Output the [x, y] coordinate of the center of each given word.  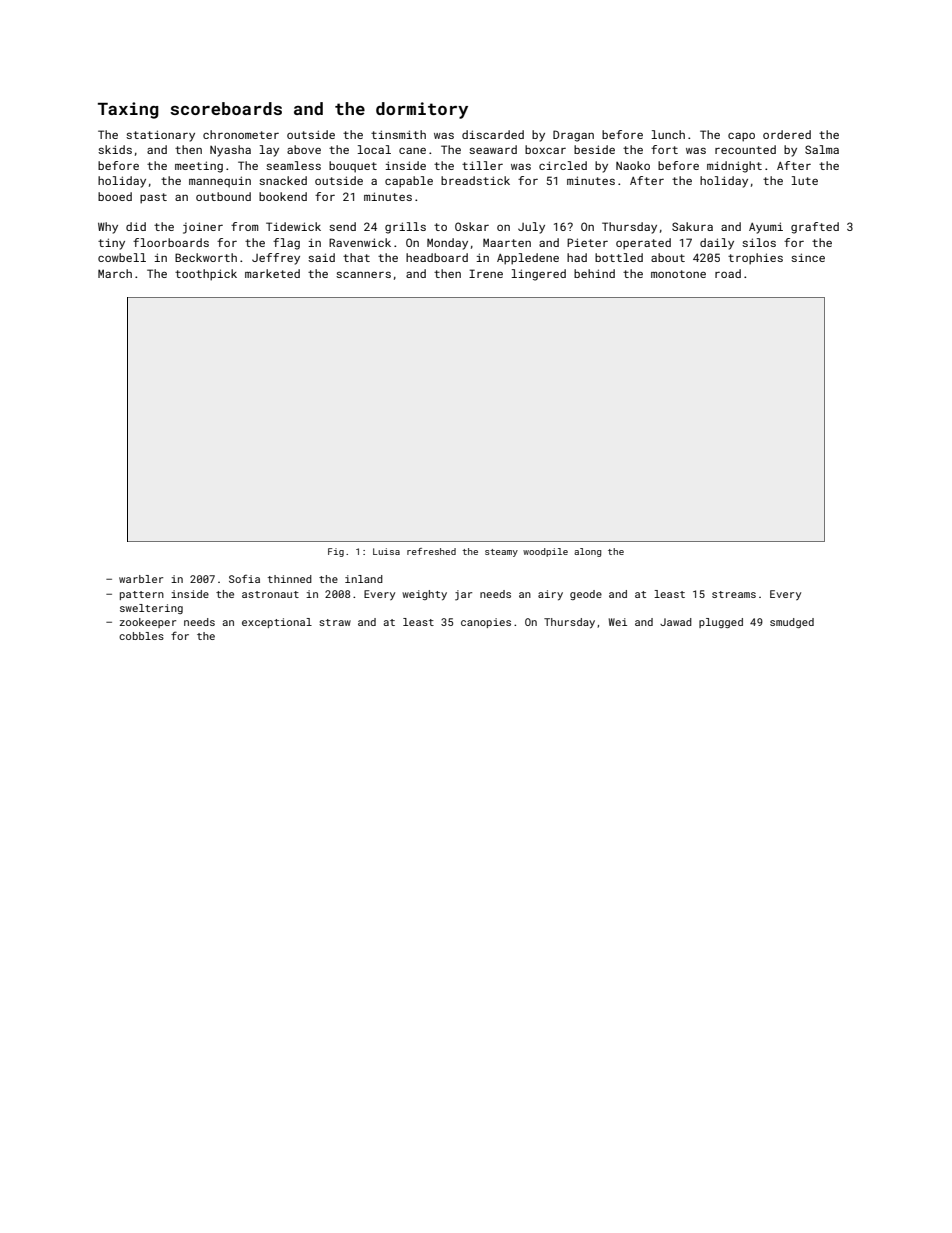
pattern [142, 595]
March [115, 273]
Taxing [128, 110]
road [728, 273]
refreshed [431, 551]
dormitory [422, 110]
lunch [668, 134]
